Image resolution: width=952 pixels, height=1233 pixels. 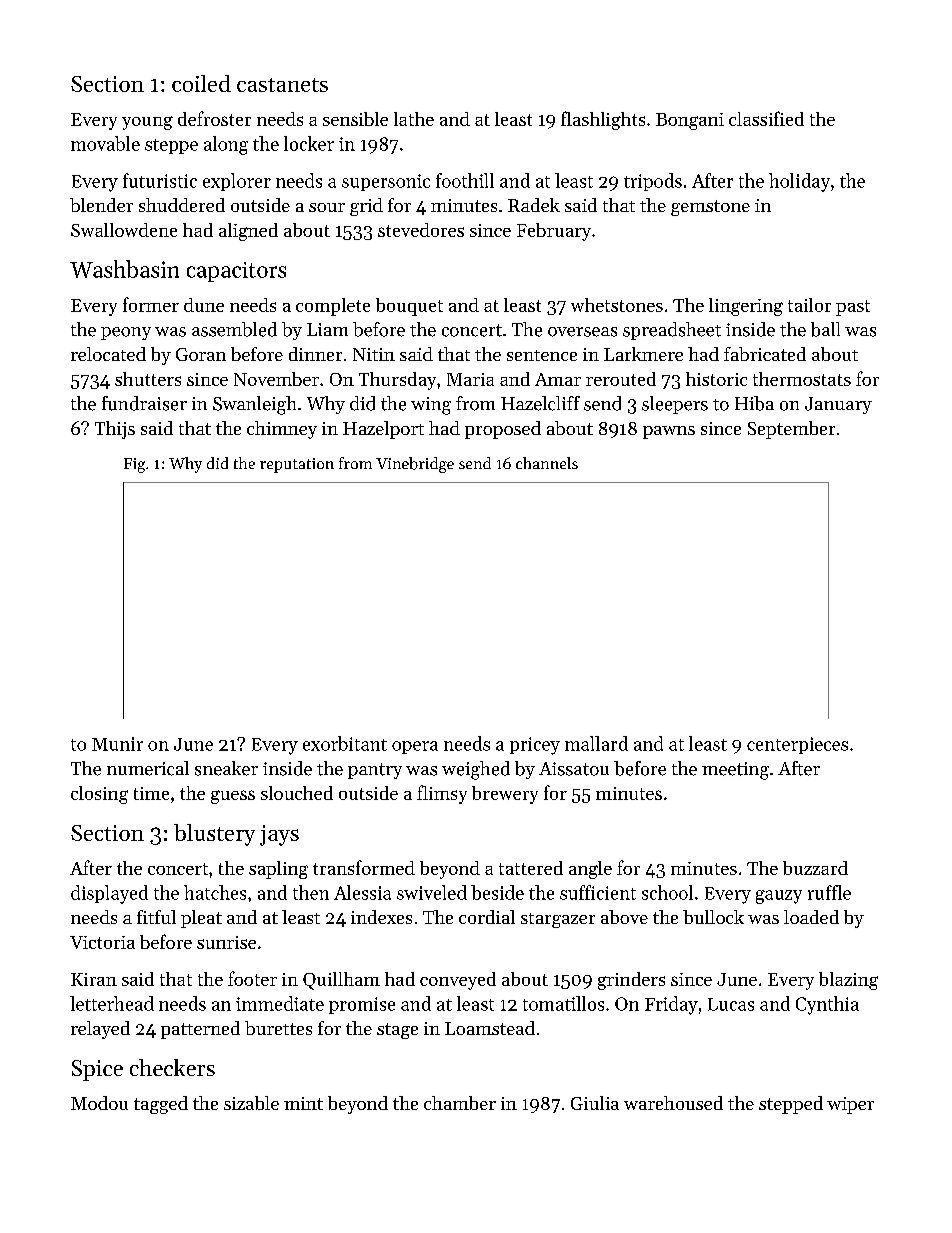 What do you see at coordinates (731, 1004) in the image?
I see `Lucas` at bounding box center [731, 1004].
